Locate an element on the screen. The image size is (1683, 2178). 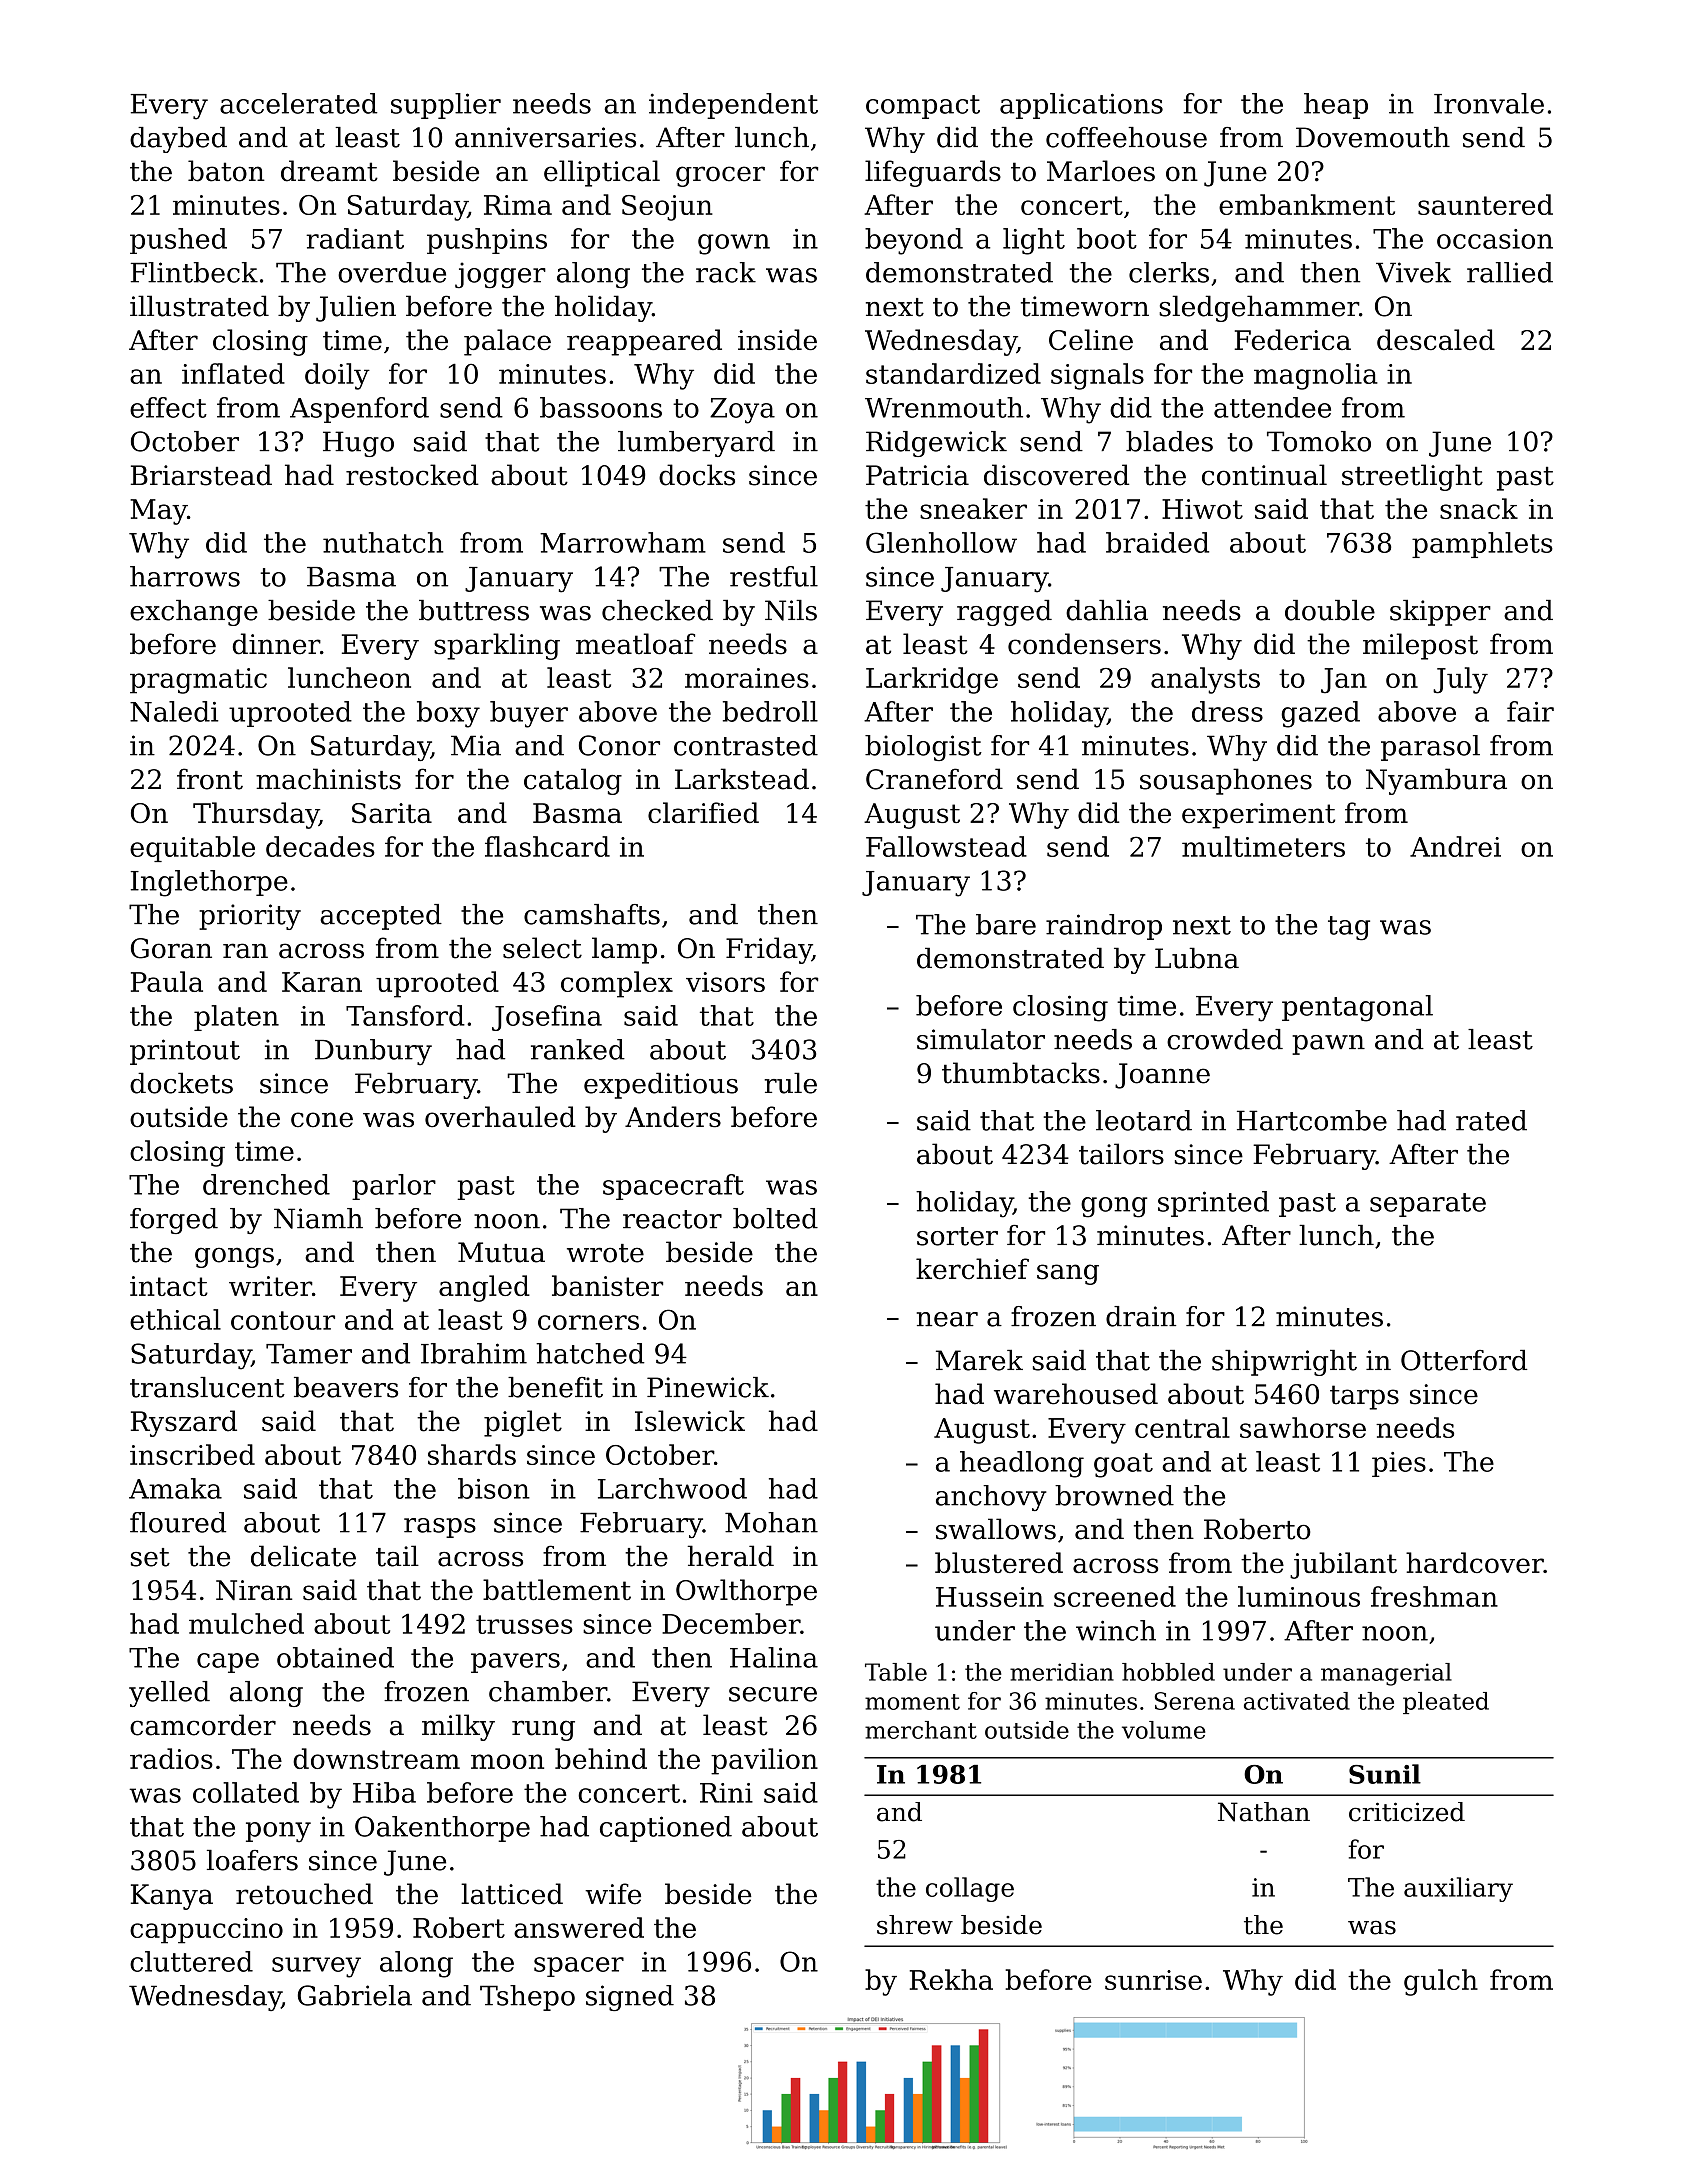
retouched is located at coordinates (304, 1894).
